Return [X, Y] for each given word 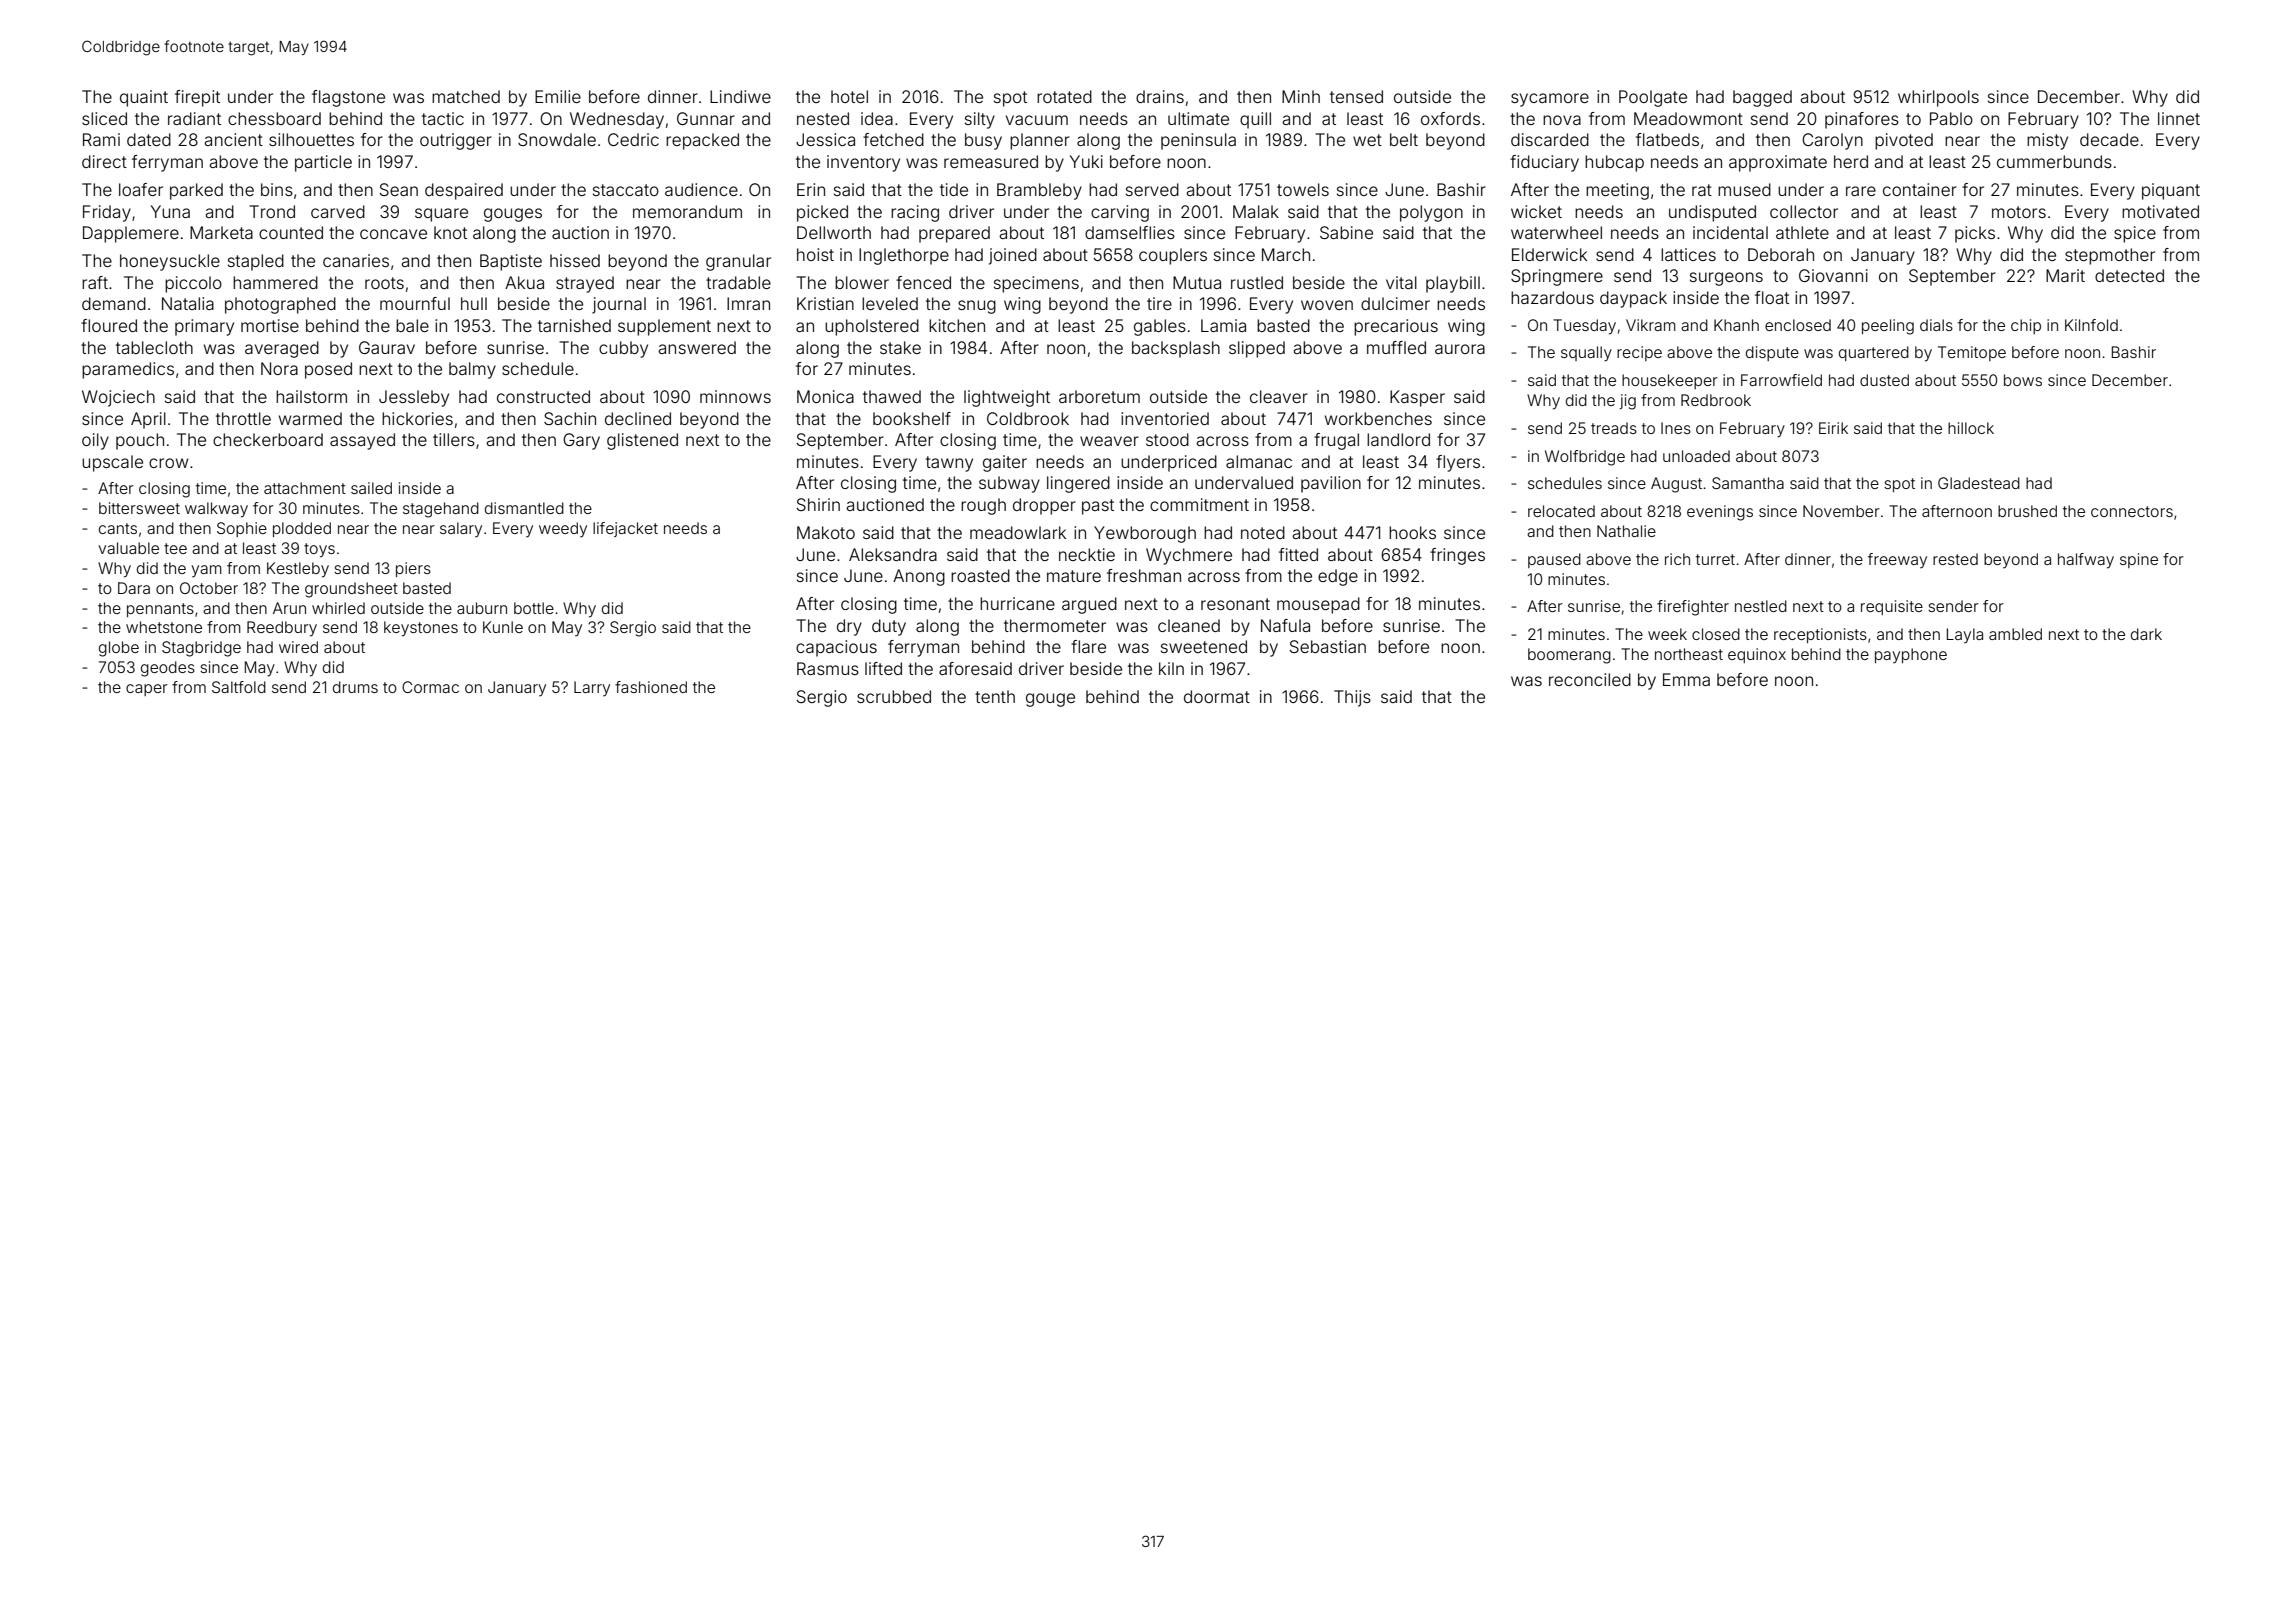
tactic [443, 118]
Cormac [430, 687]
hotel [849, 96]
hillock [1971, 428]
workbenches [1378, 418]
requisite [1892, 607]
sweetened [1204, 646]
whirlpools [1938, 98]
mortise [270, 325]
